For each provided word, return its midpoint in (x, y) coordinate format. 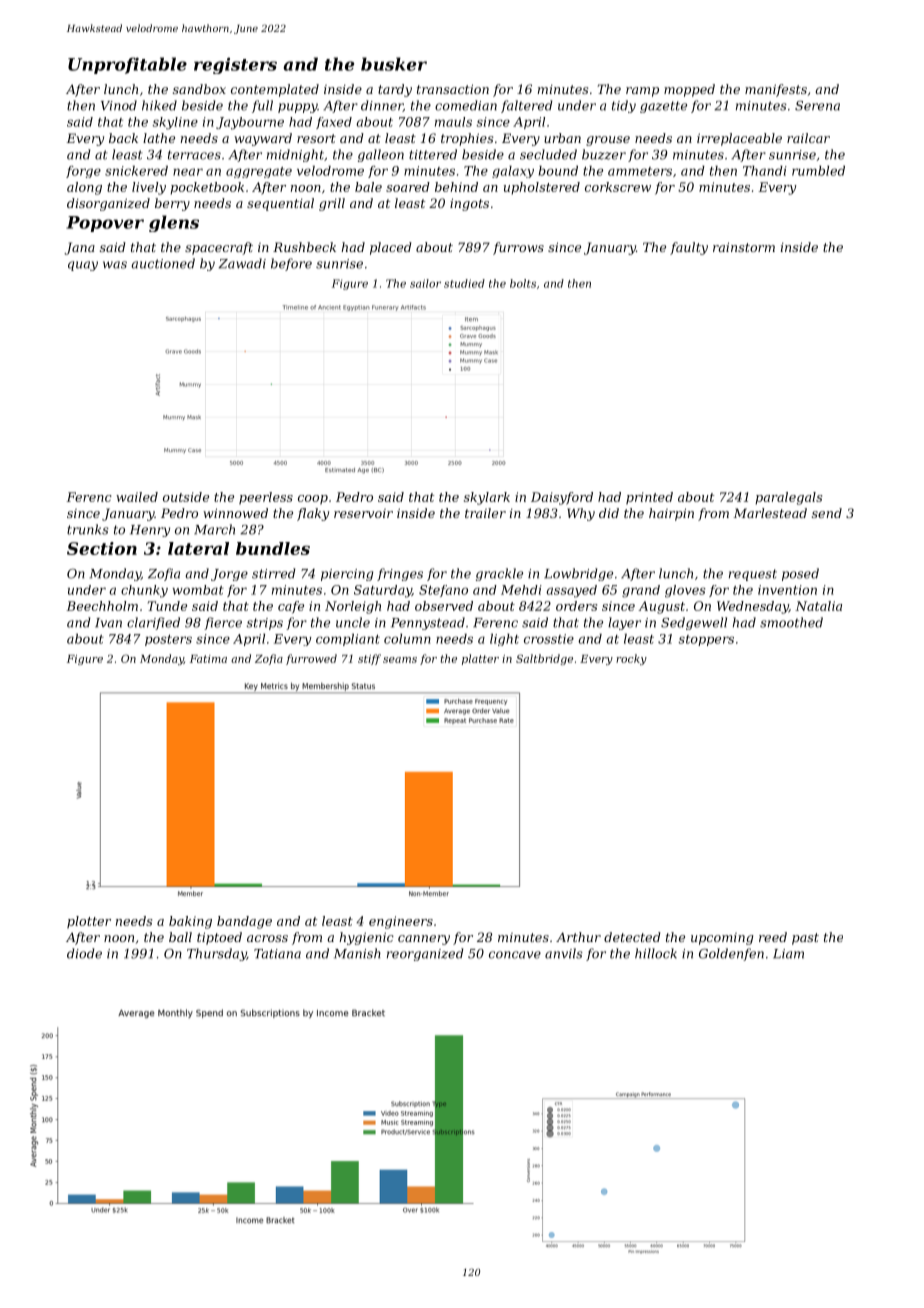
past (805, 939)
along (84, 188)
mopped (689, 90)
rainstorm (744, 247)
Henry (150, 531)
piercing (347, 575)
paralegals (788, 498)
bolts (523, 283)
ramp (642, 92)
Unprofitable (127, 65)
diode (84, 953)
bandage (244, 922)
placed (391, 248)
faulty (689, 248)
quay (83, 266)
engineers (401, 922)
